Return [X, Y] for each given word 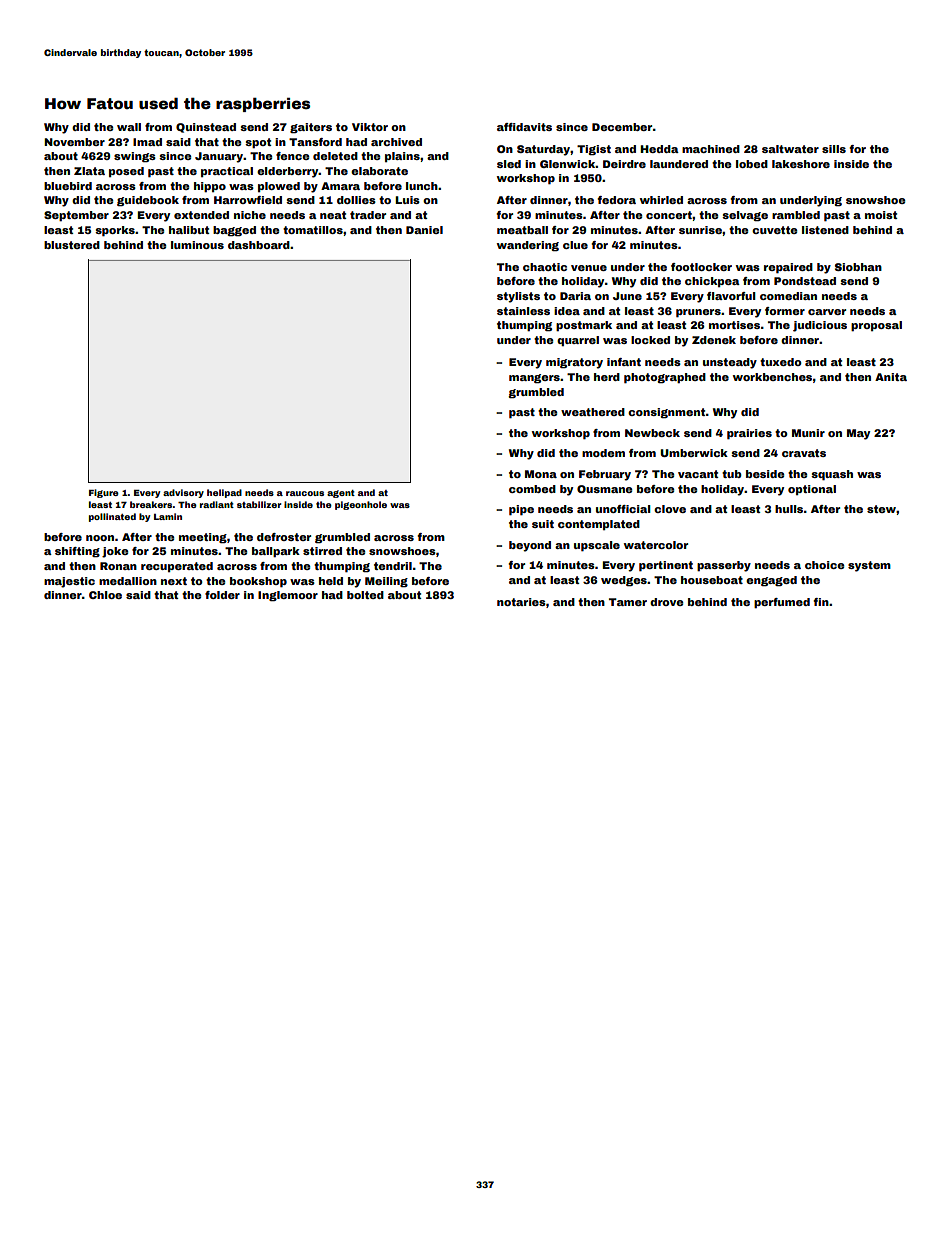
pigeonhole [361, 505]
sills [834, 149]
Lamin [168, 516]
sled [509, 164]
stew [881, 509]
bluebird [68, 186]
